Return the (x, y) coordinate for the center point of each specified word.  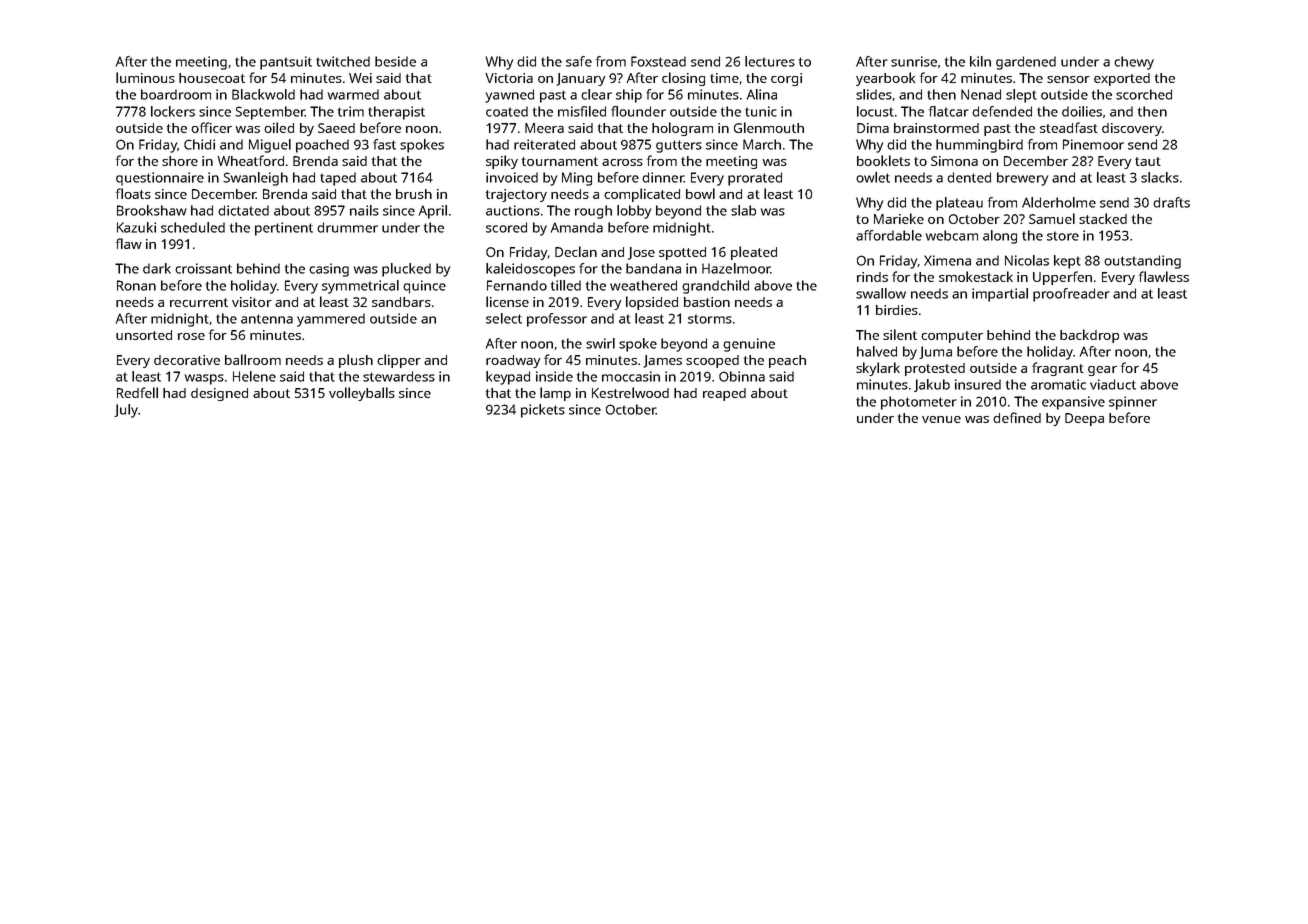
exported (1122, 79)
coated (507, 111)
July (126, 411)
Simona (954, 161)
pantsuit (286, 63)
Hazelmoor (736, 268)
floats (133, 193)
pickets (543, 411)
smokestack (976, 276)
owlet (873, 177)
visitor (252, 302)
